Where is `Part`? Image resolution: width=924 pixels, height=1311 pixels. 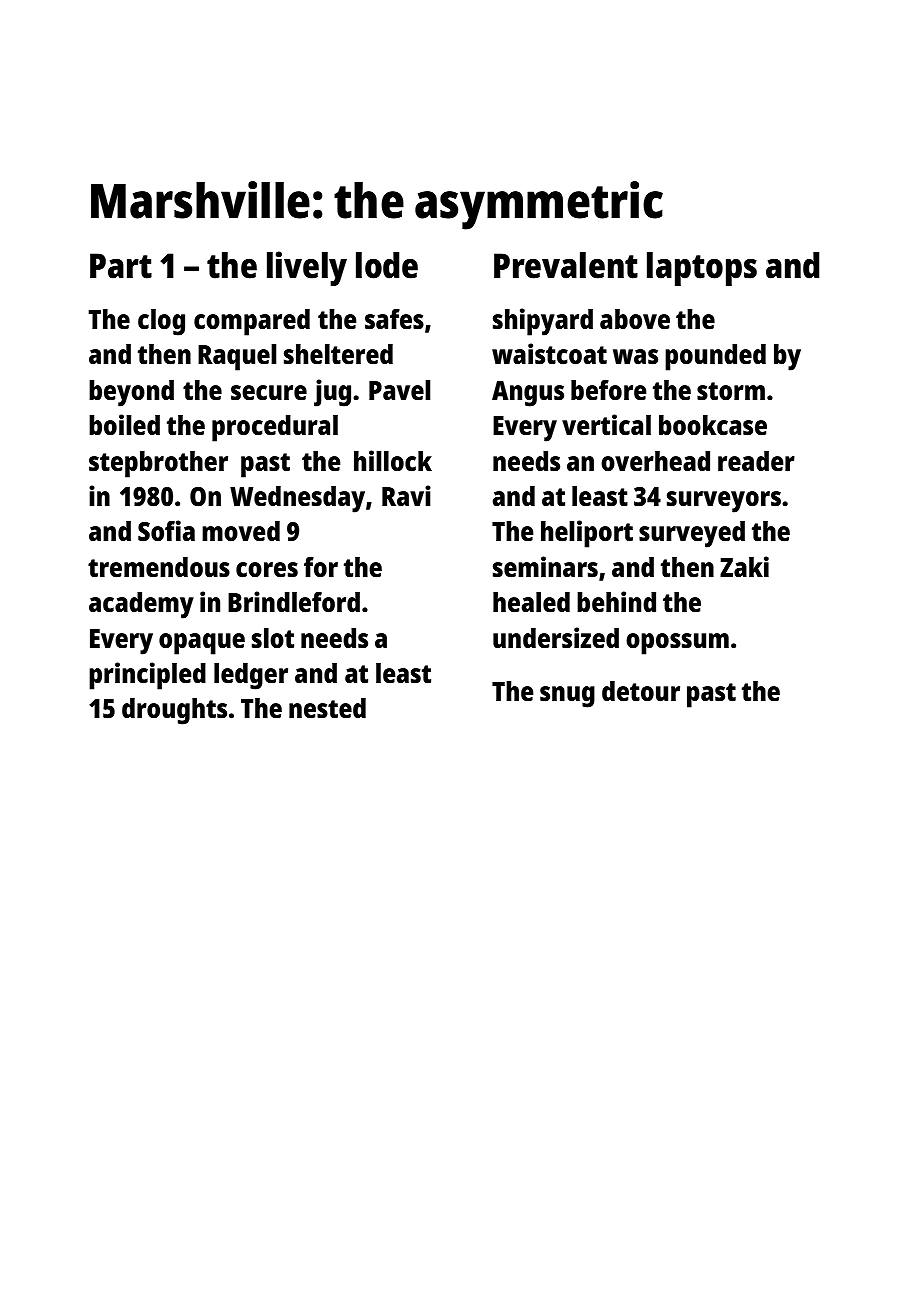
Part is located at coordinates (121, 266).
